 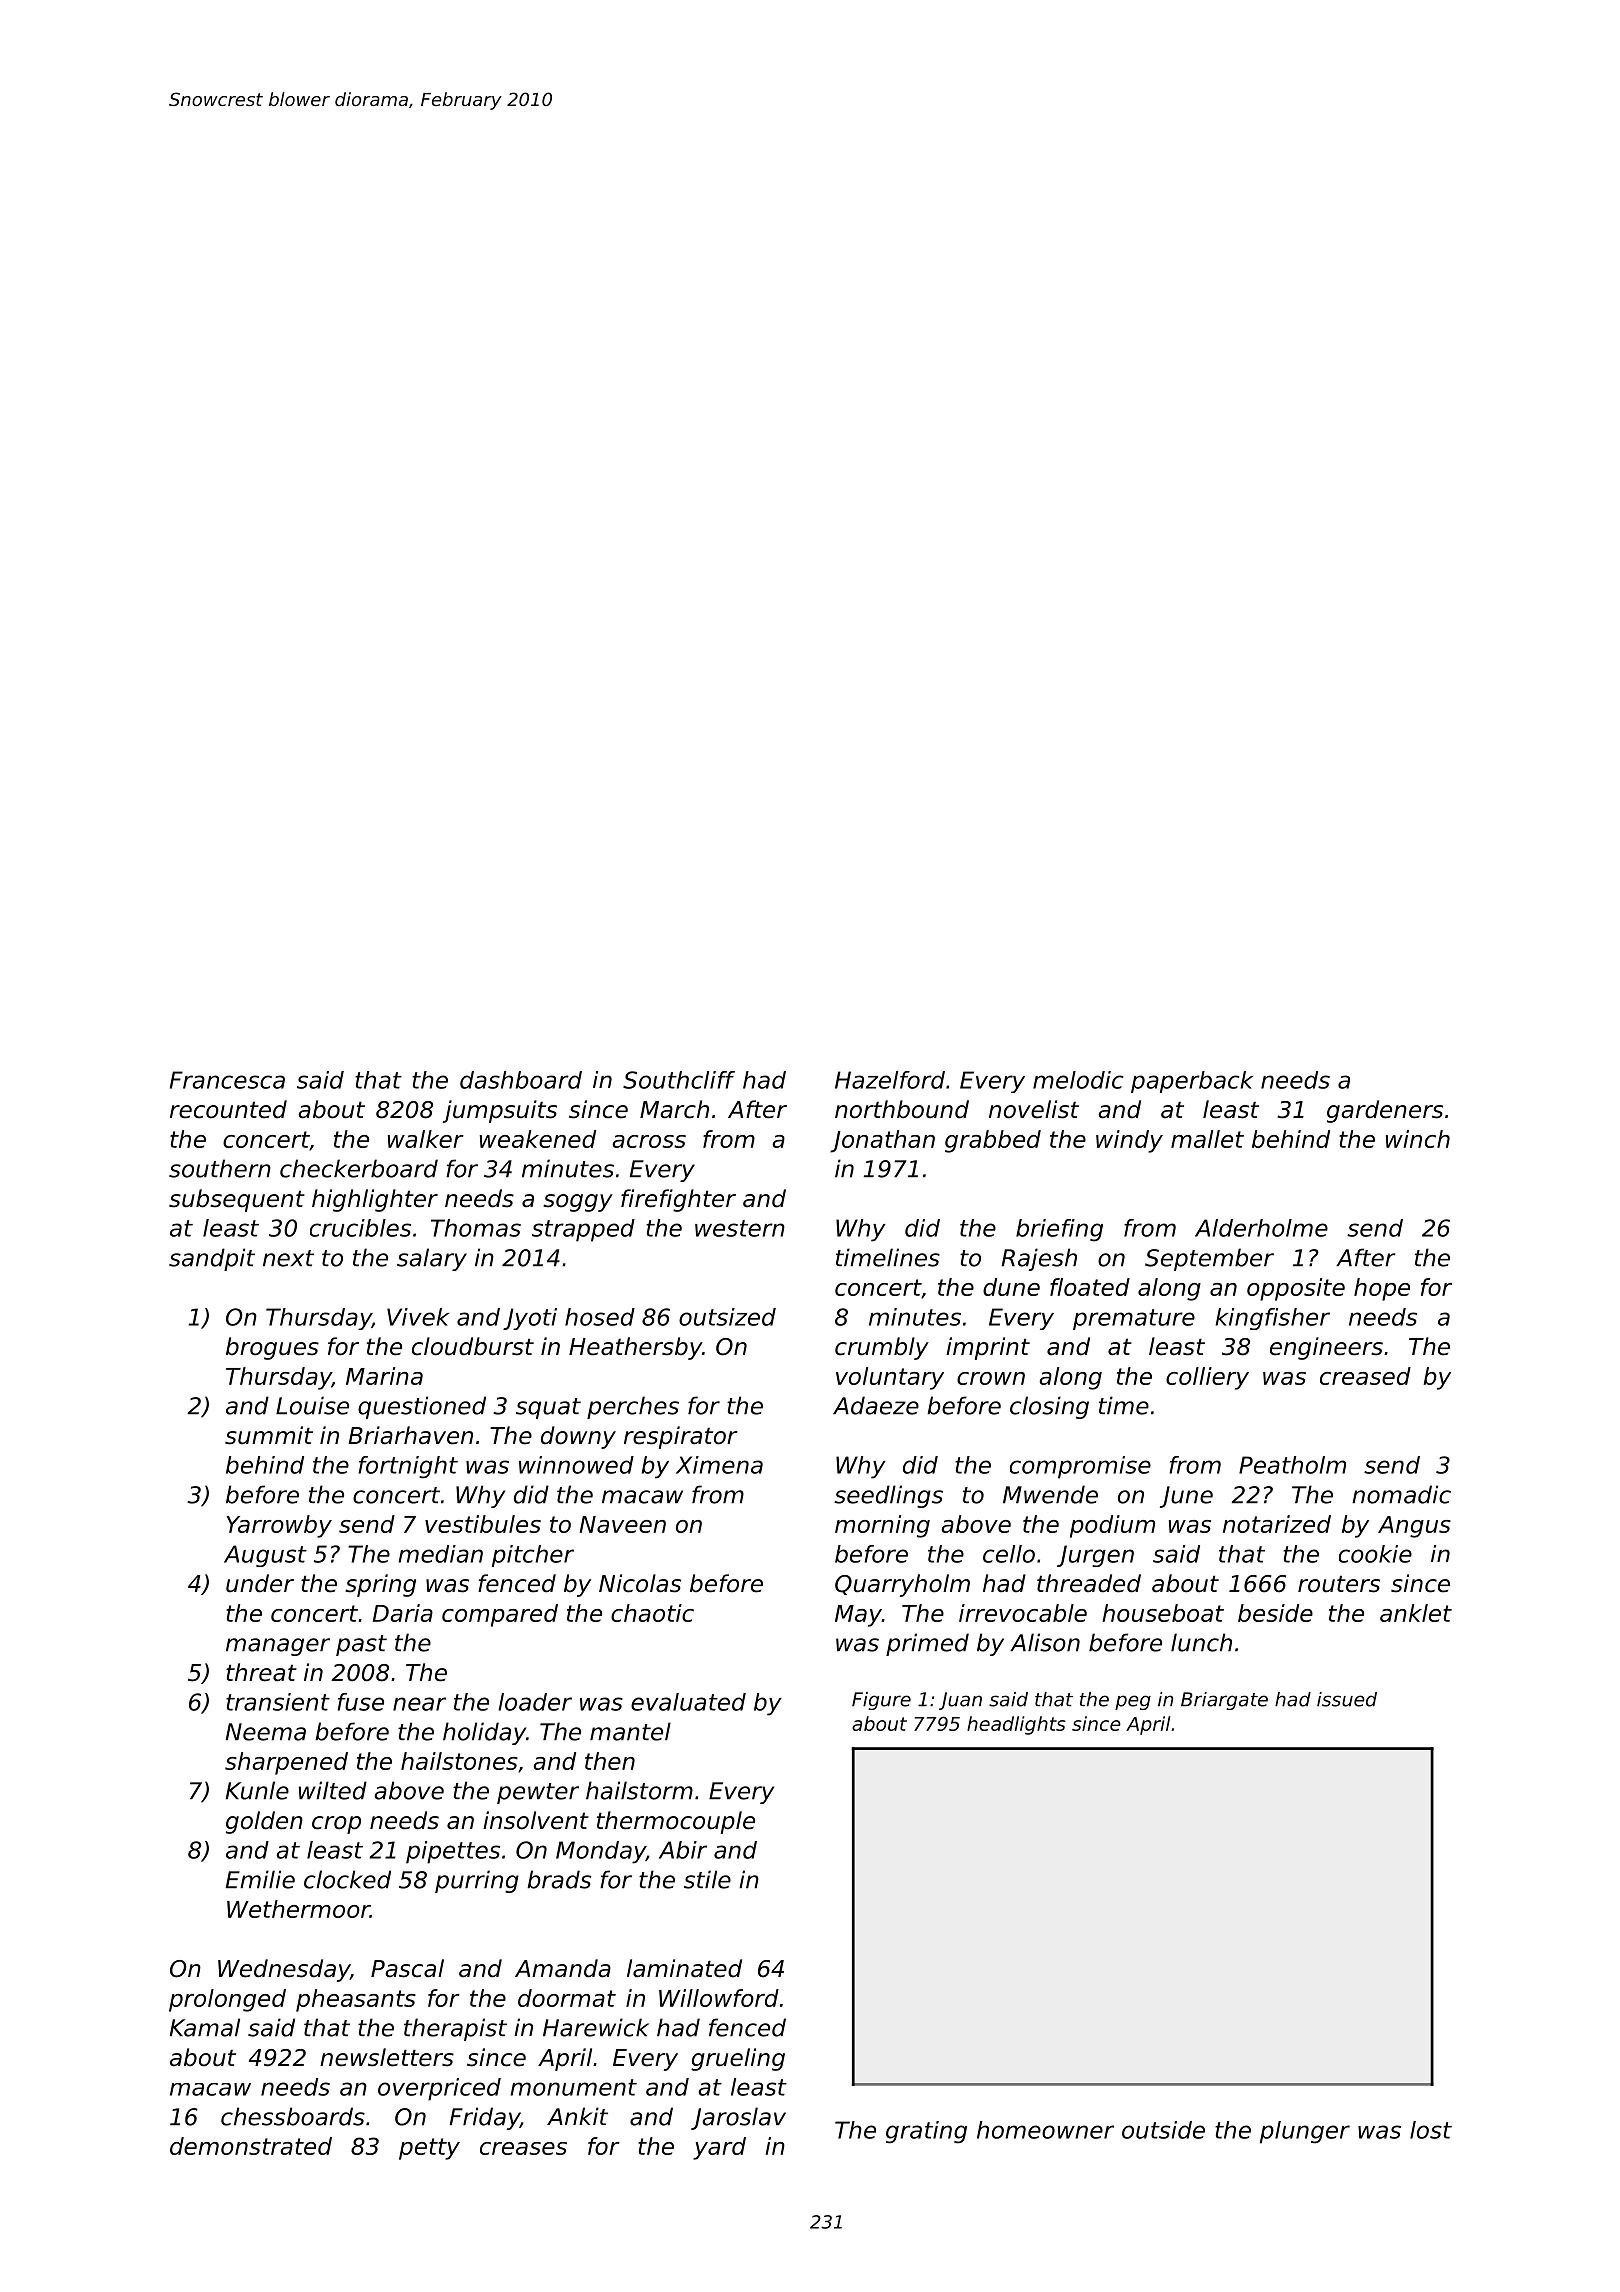 What do you see at coordinates (410, 1435) in the screenshot?
I see `Briarhaven` at bounding box center [410, 1435].
